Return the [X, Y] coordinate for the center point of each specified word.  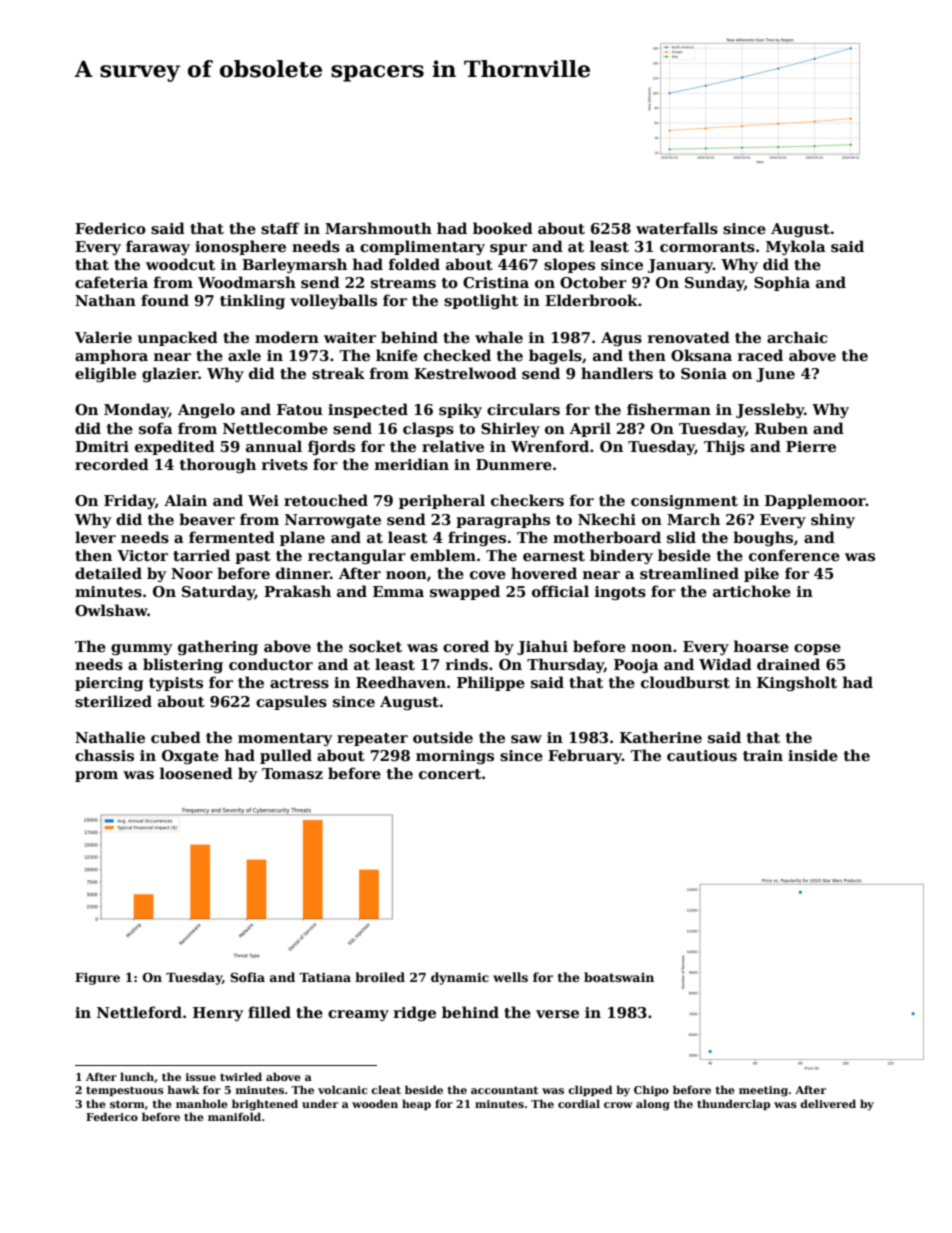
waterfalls [677, 228]
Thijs [724, 447]
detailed [108, 573]
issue [201, 1077]
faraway [158, 247]
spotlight [481, 301]
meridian [412, 464]
